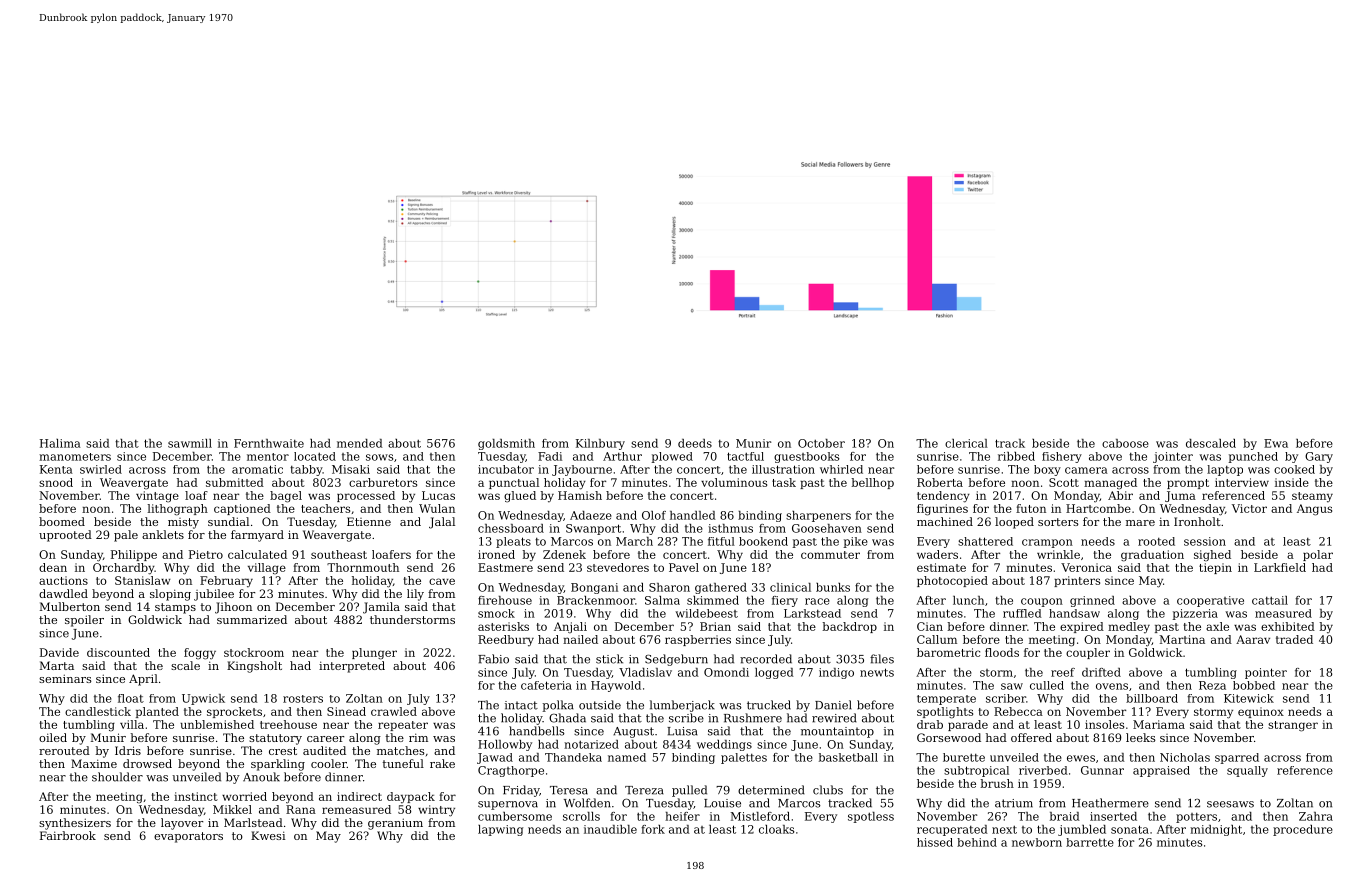 The image size is (1372, 887). I want to click on carburetors, so click(383, 482).
